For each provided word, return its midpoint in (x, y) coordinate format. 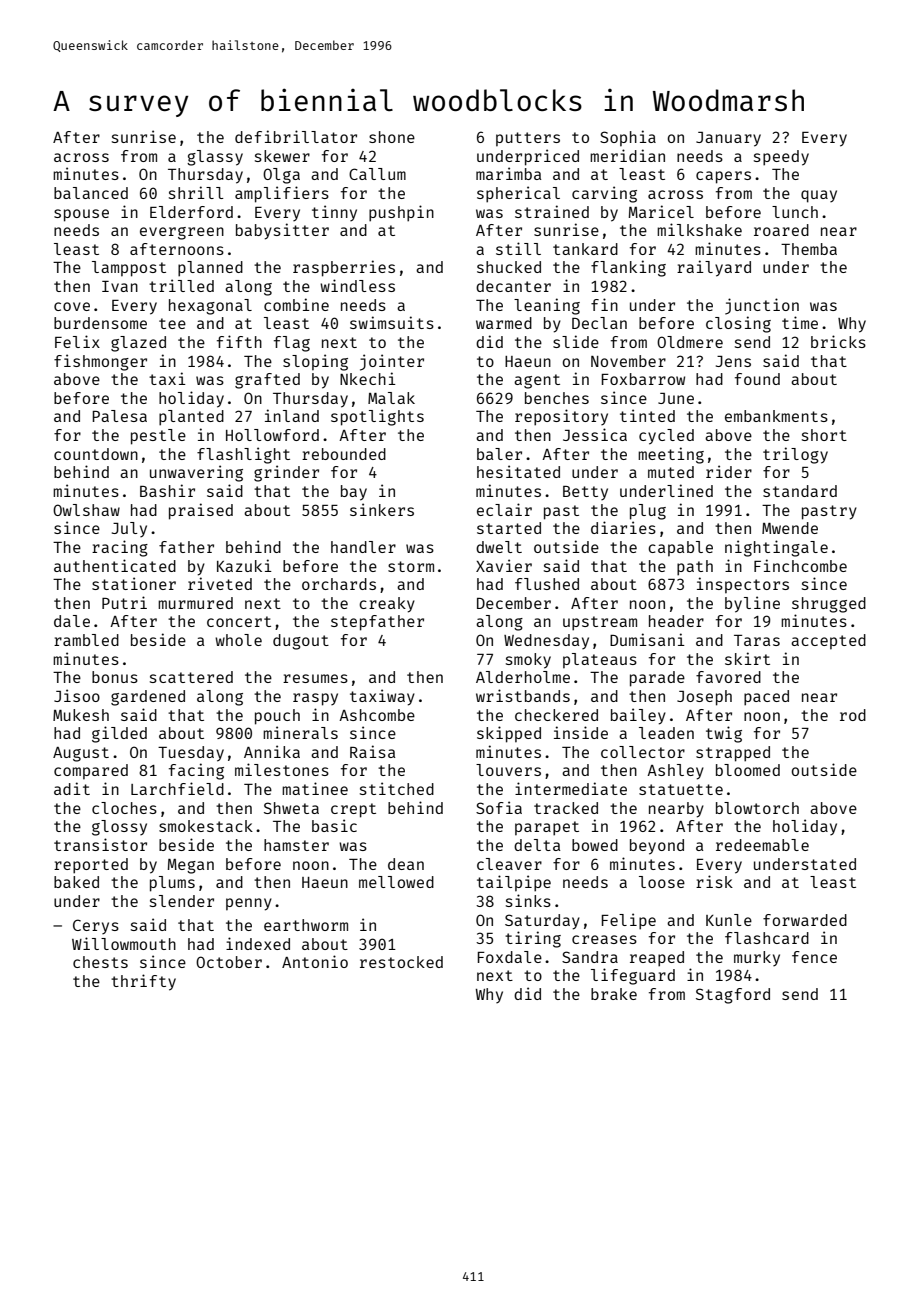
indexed (258, 943)
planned (210, 269)
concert (239, 621)
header (676, 621)
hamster (296, 845)
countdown (96, 454)
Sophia (628, 138)
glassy (215, 158)
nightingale (776, 548)
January (728, 139)
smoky (528, 661)
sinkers (382, 509)
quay (819, 196)
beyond (657, 847)
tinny (334, 213)
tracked (566, 808)
